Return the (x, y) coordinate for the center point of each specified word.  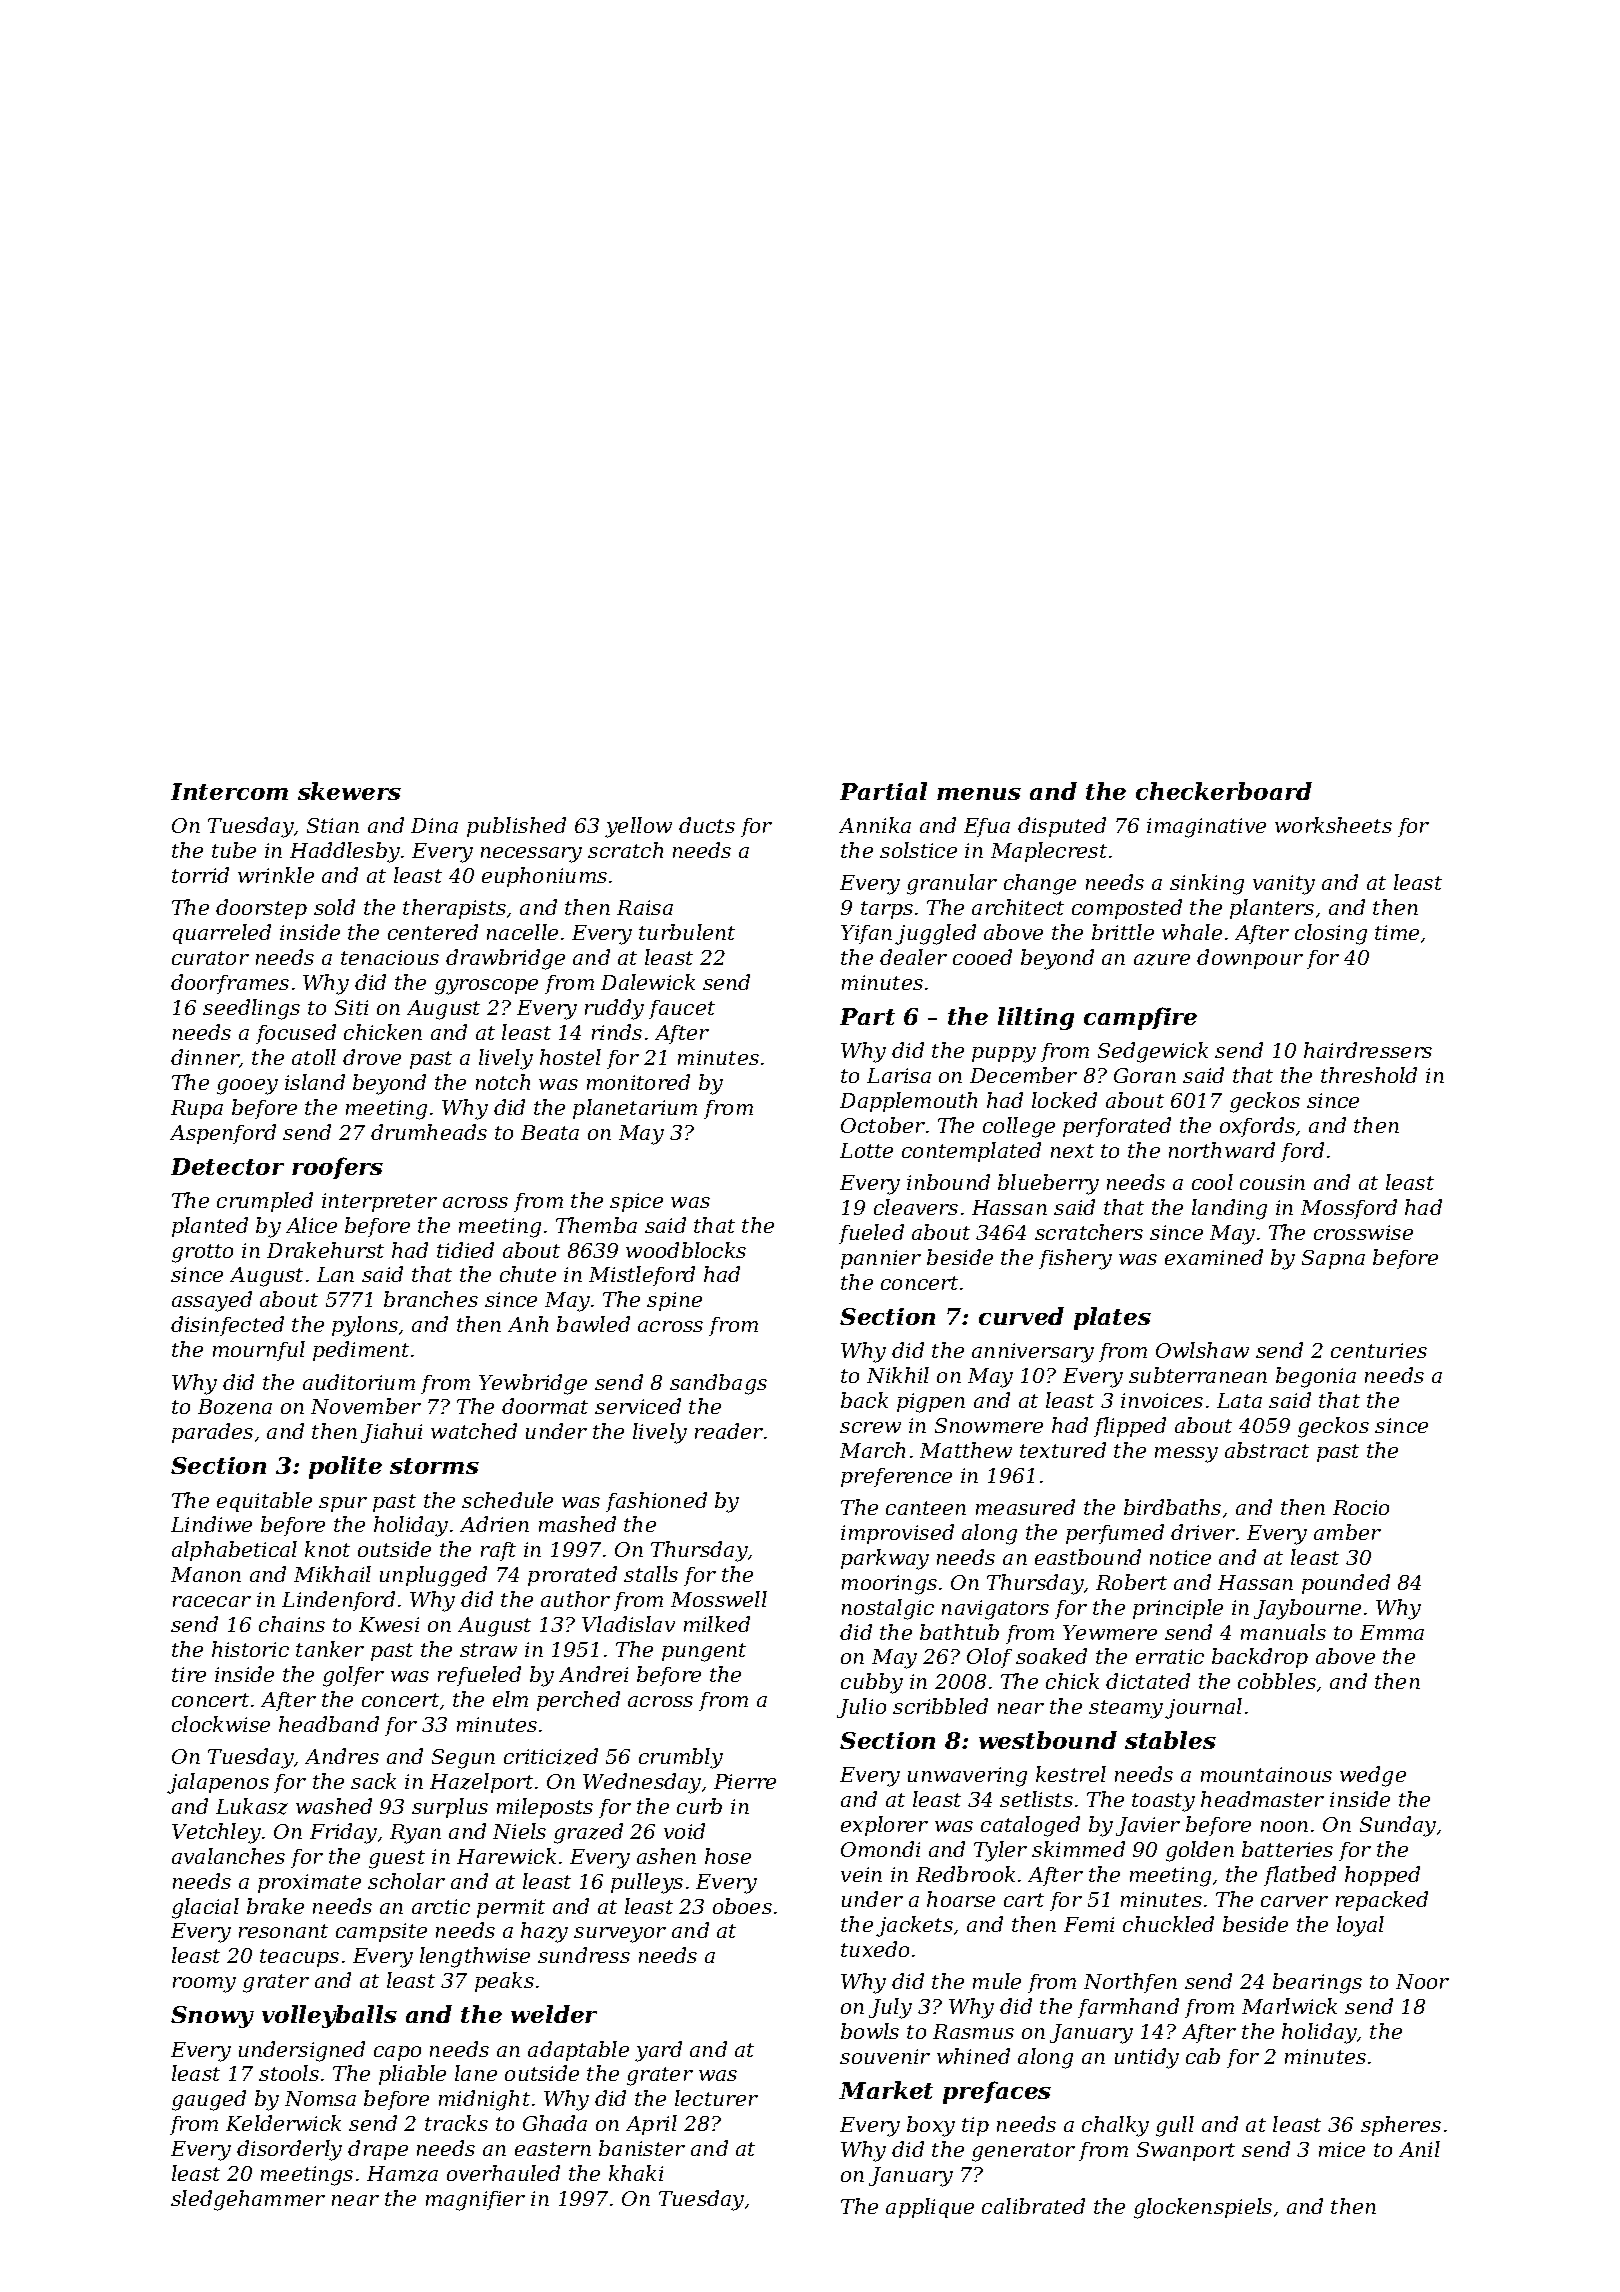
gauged (209, 2100)
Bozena (235, 1407)
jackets (914, 1926)
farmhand (1128, 2008)
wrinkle (276, 875)
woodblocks (686, 1250)
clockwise (221, 1724)
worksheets (1333, 825)
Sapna (1333, 1259)
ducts (707, 825)
